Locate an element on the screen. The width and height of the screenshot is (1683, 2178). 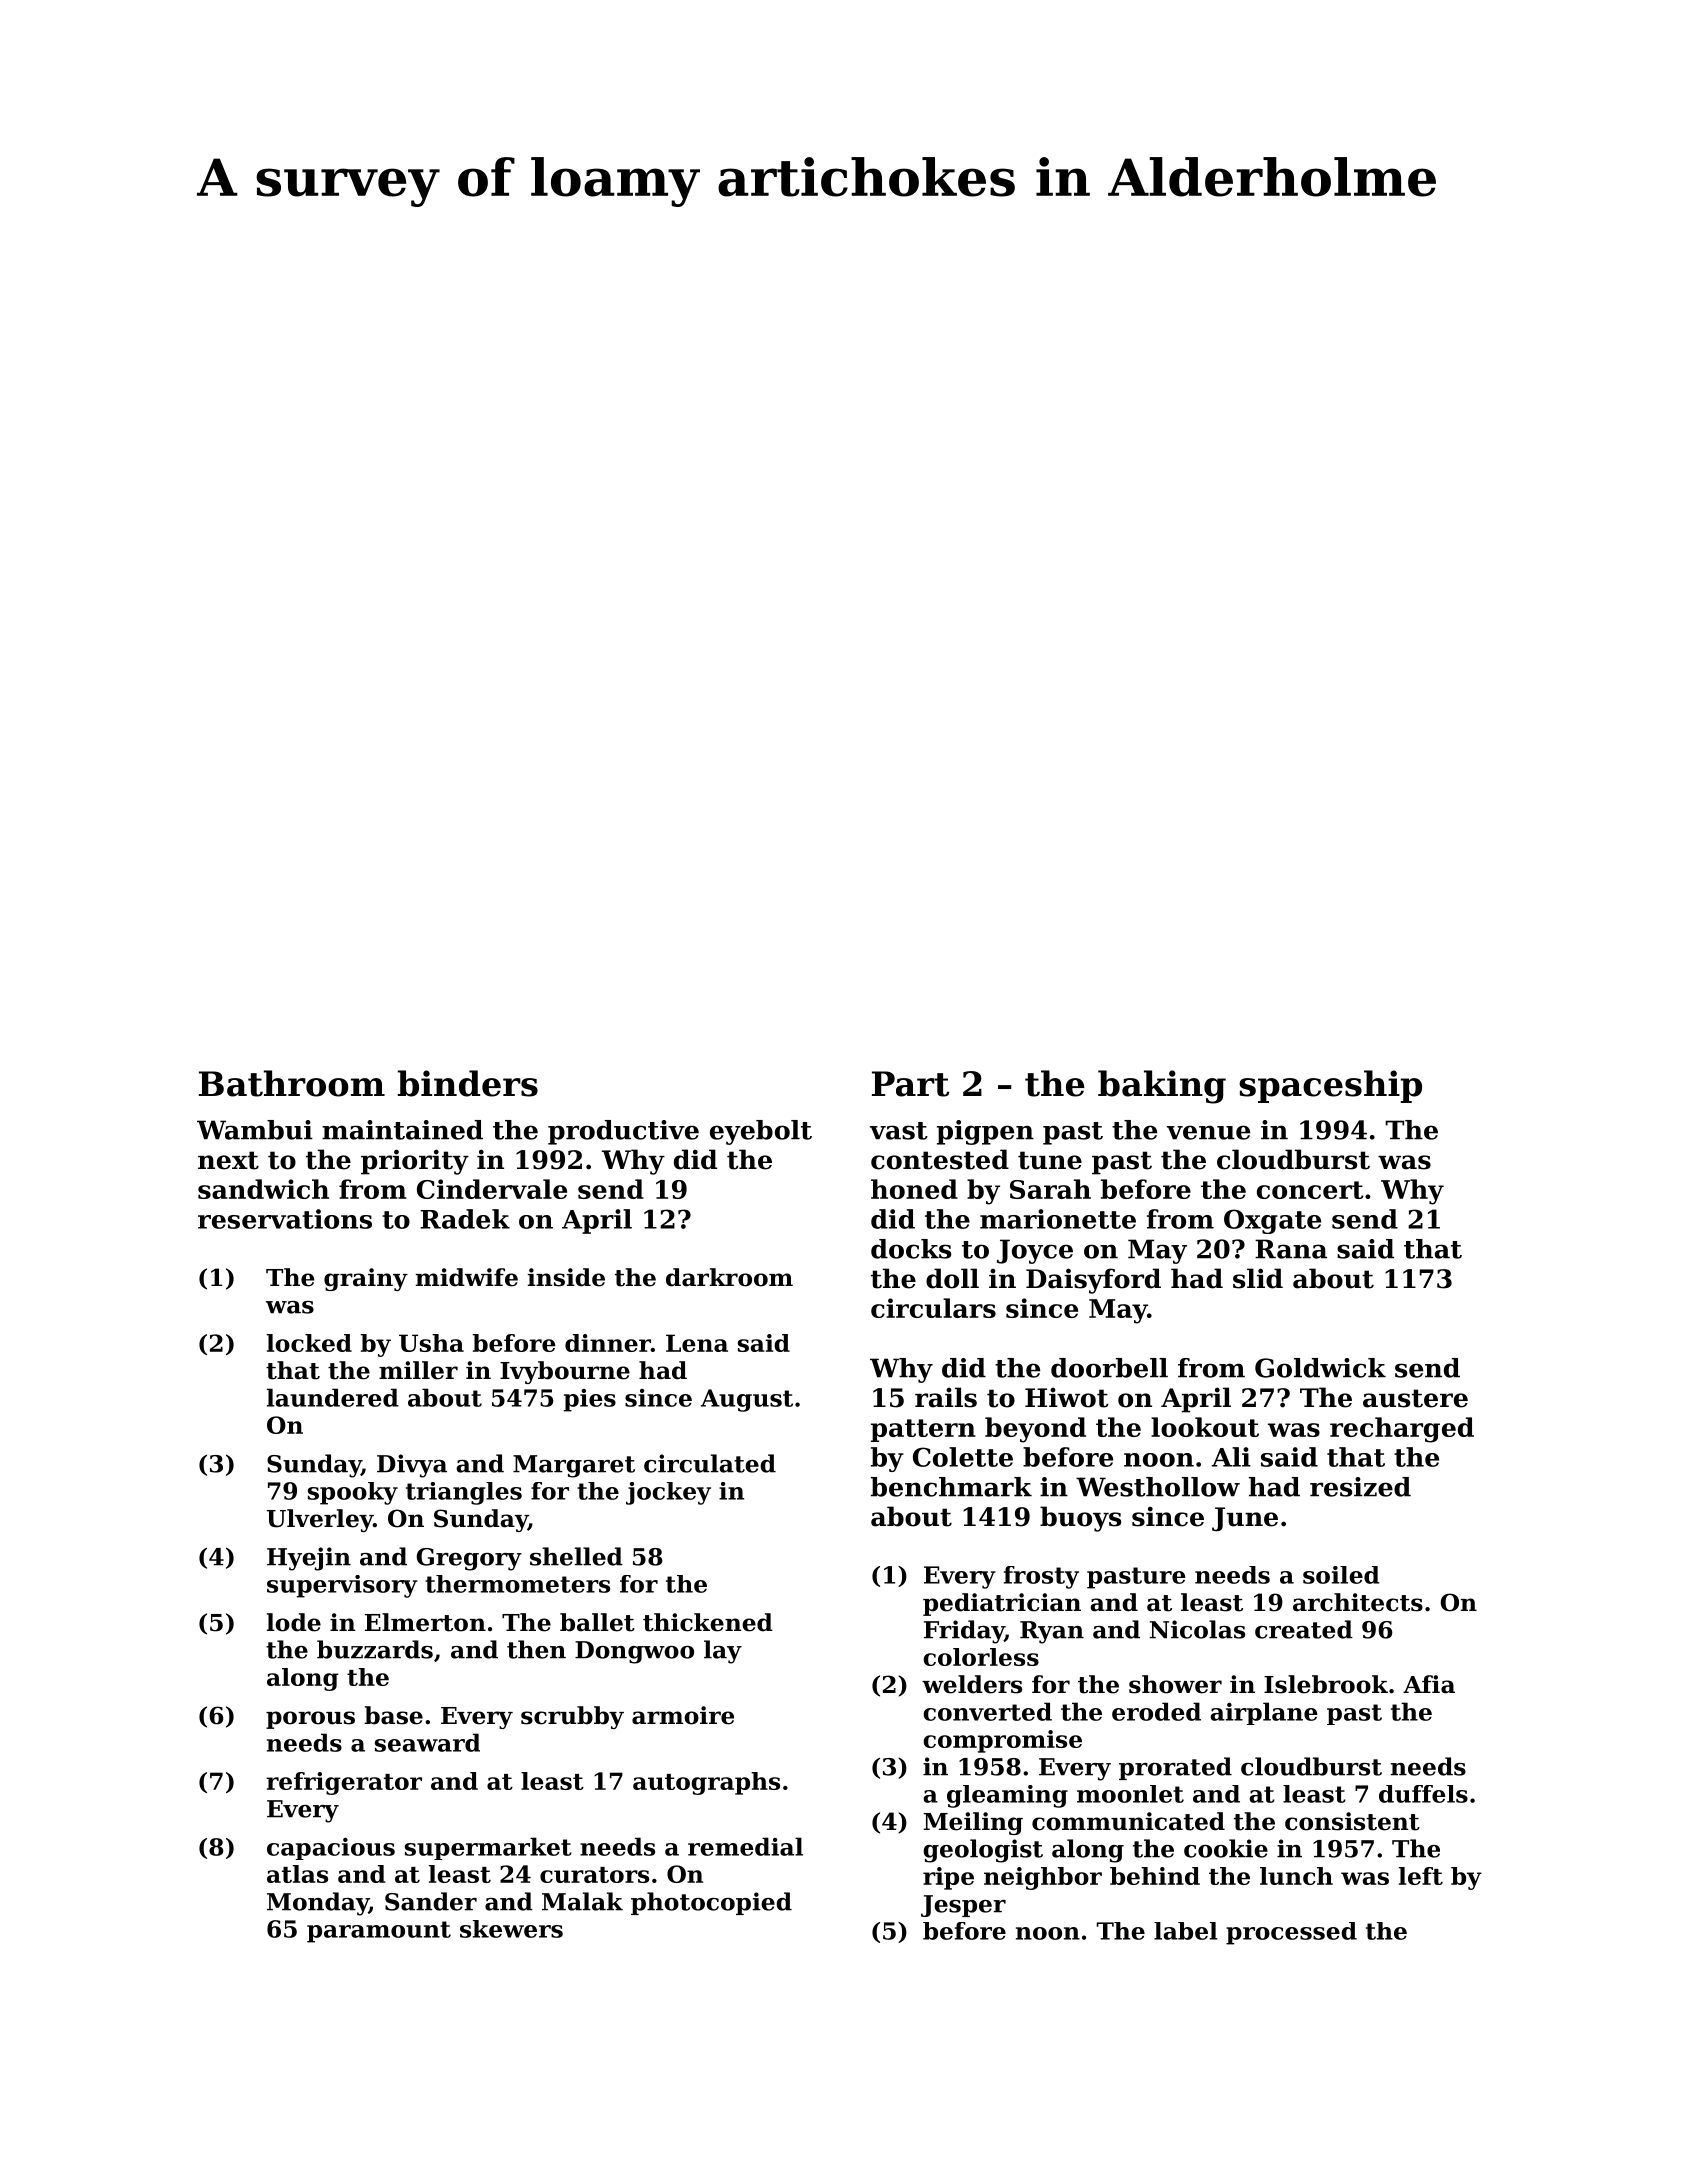
Jesper is located at coordinates (963, 1906).
